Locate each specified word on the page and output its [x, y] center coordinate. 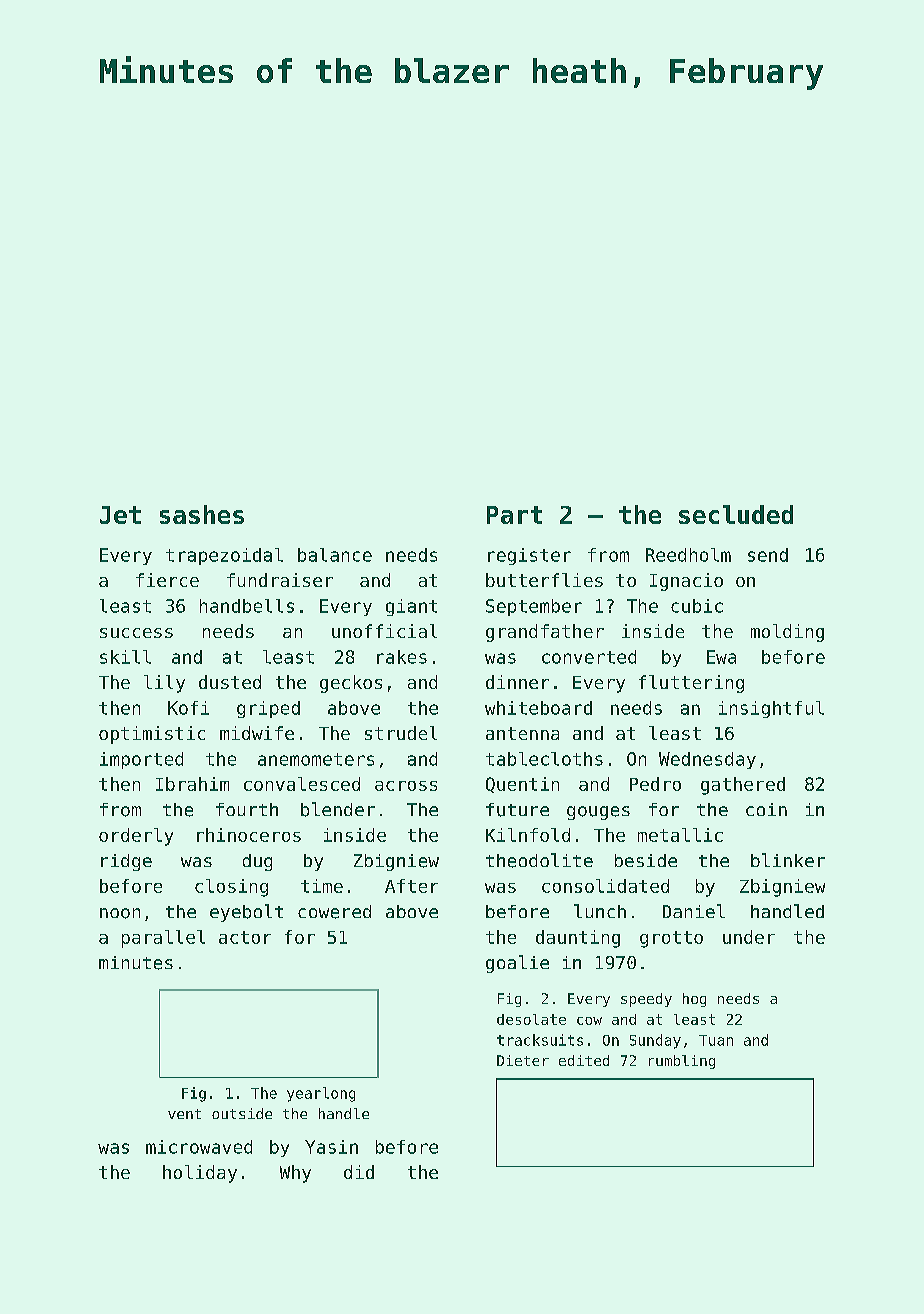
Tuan [716, 1040]
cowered [334, 912]
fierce [167, 580]
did [359, 1172]
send [768, 555]
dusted [230, 682]
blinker [788, 860]
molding [787, 633]
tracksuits [540, 1040]
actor [245, 937]
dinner [517, 682]
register [529, 556]
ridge [126, 862]
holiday [200, 1174]
